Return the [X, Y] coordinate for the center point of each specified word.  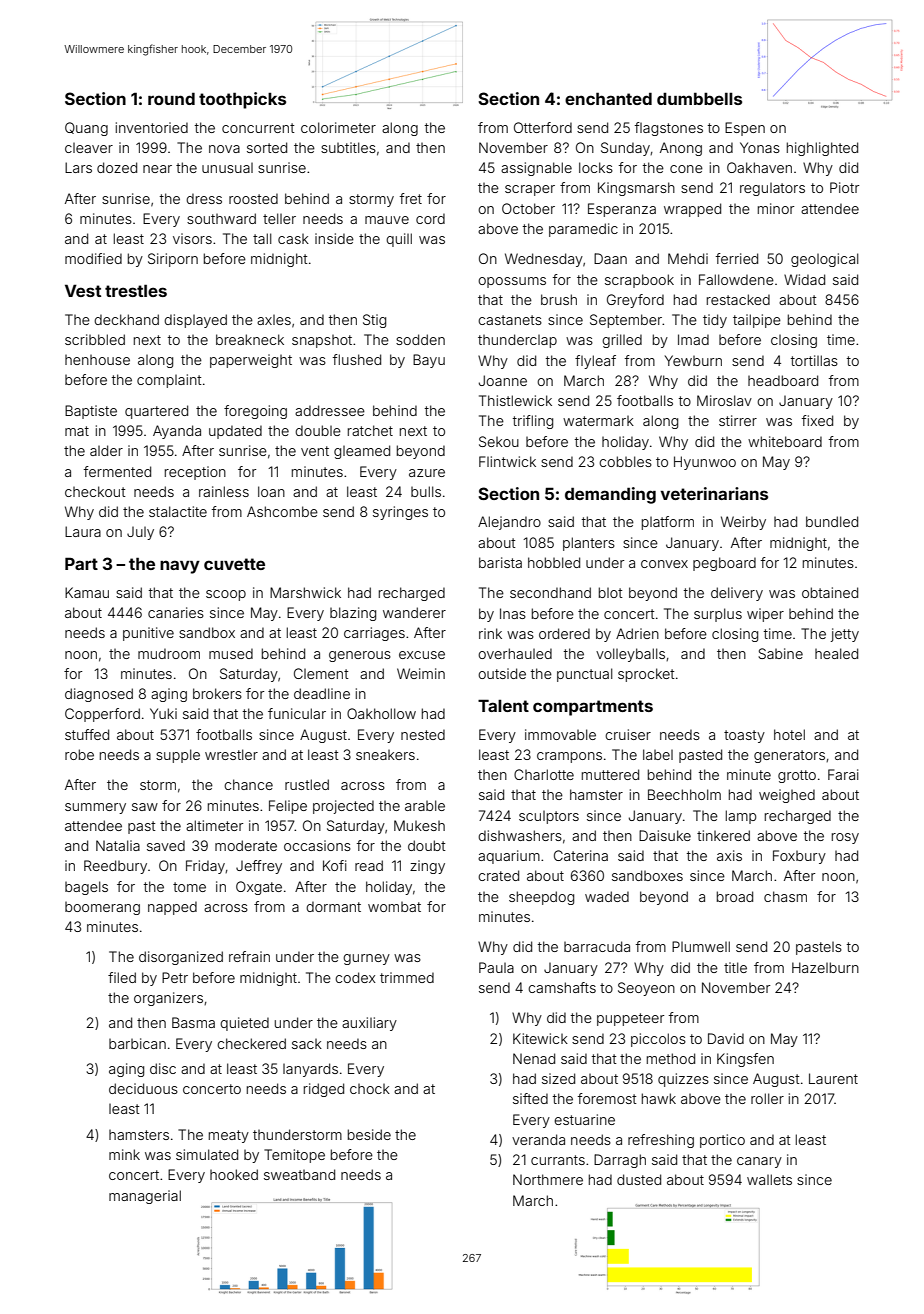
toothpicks [242, 100]
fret [411, 198]
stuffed [87, 734]
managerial [145, 1197]
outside [502, 673]
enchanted [608, 98]
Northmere [548, 1179]
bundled [832, 521]
